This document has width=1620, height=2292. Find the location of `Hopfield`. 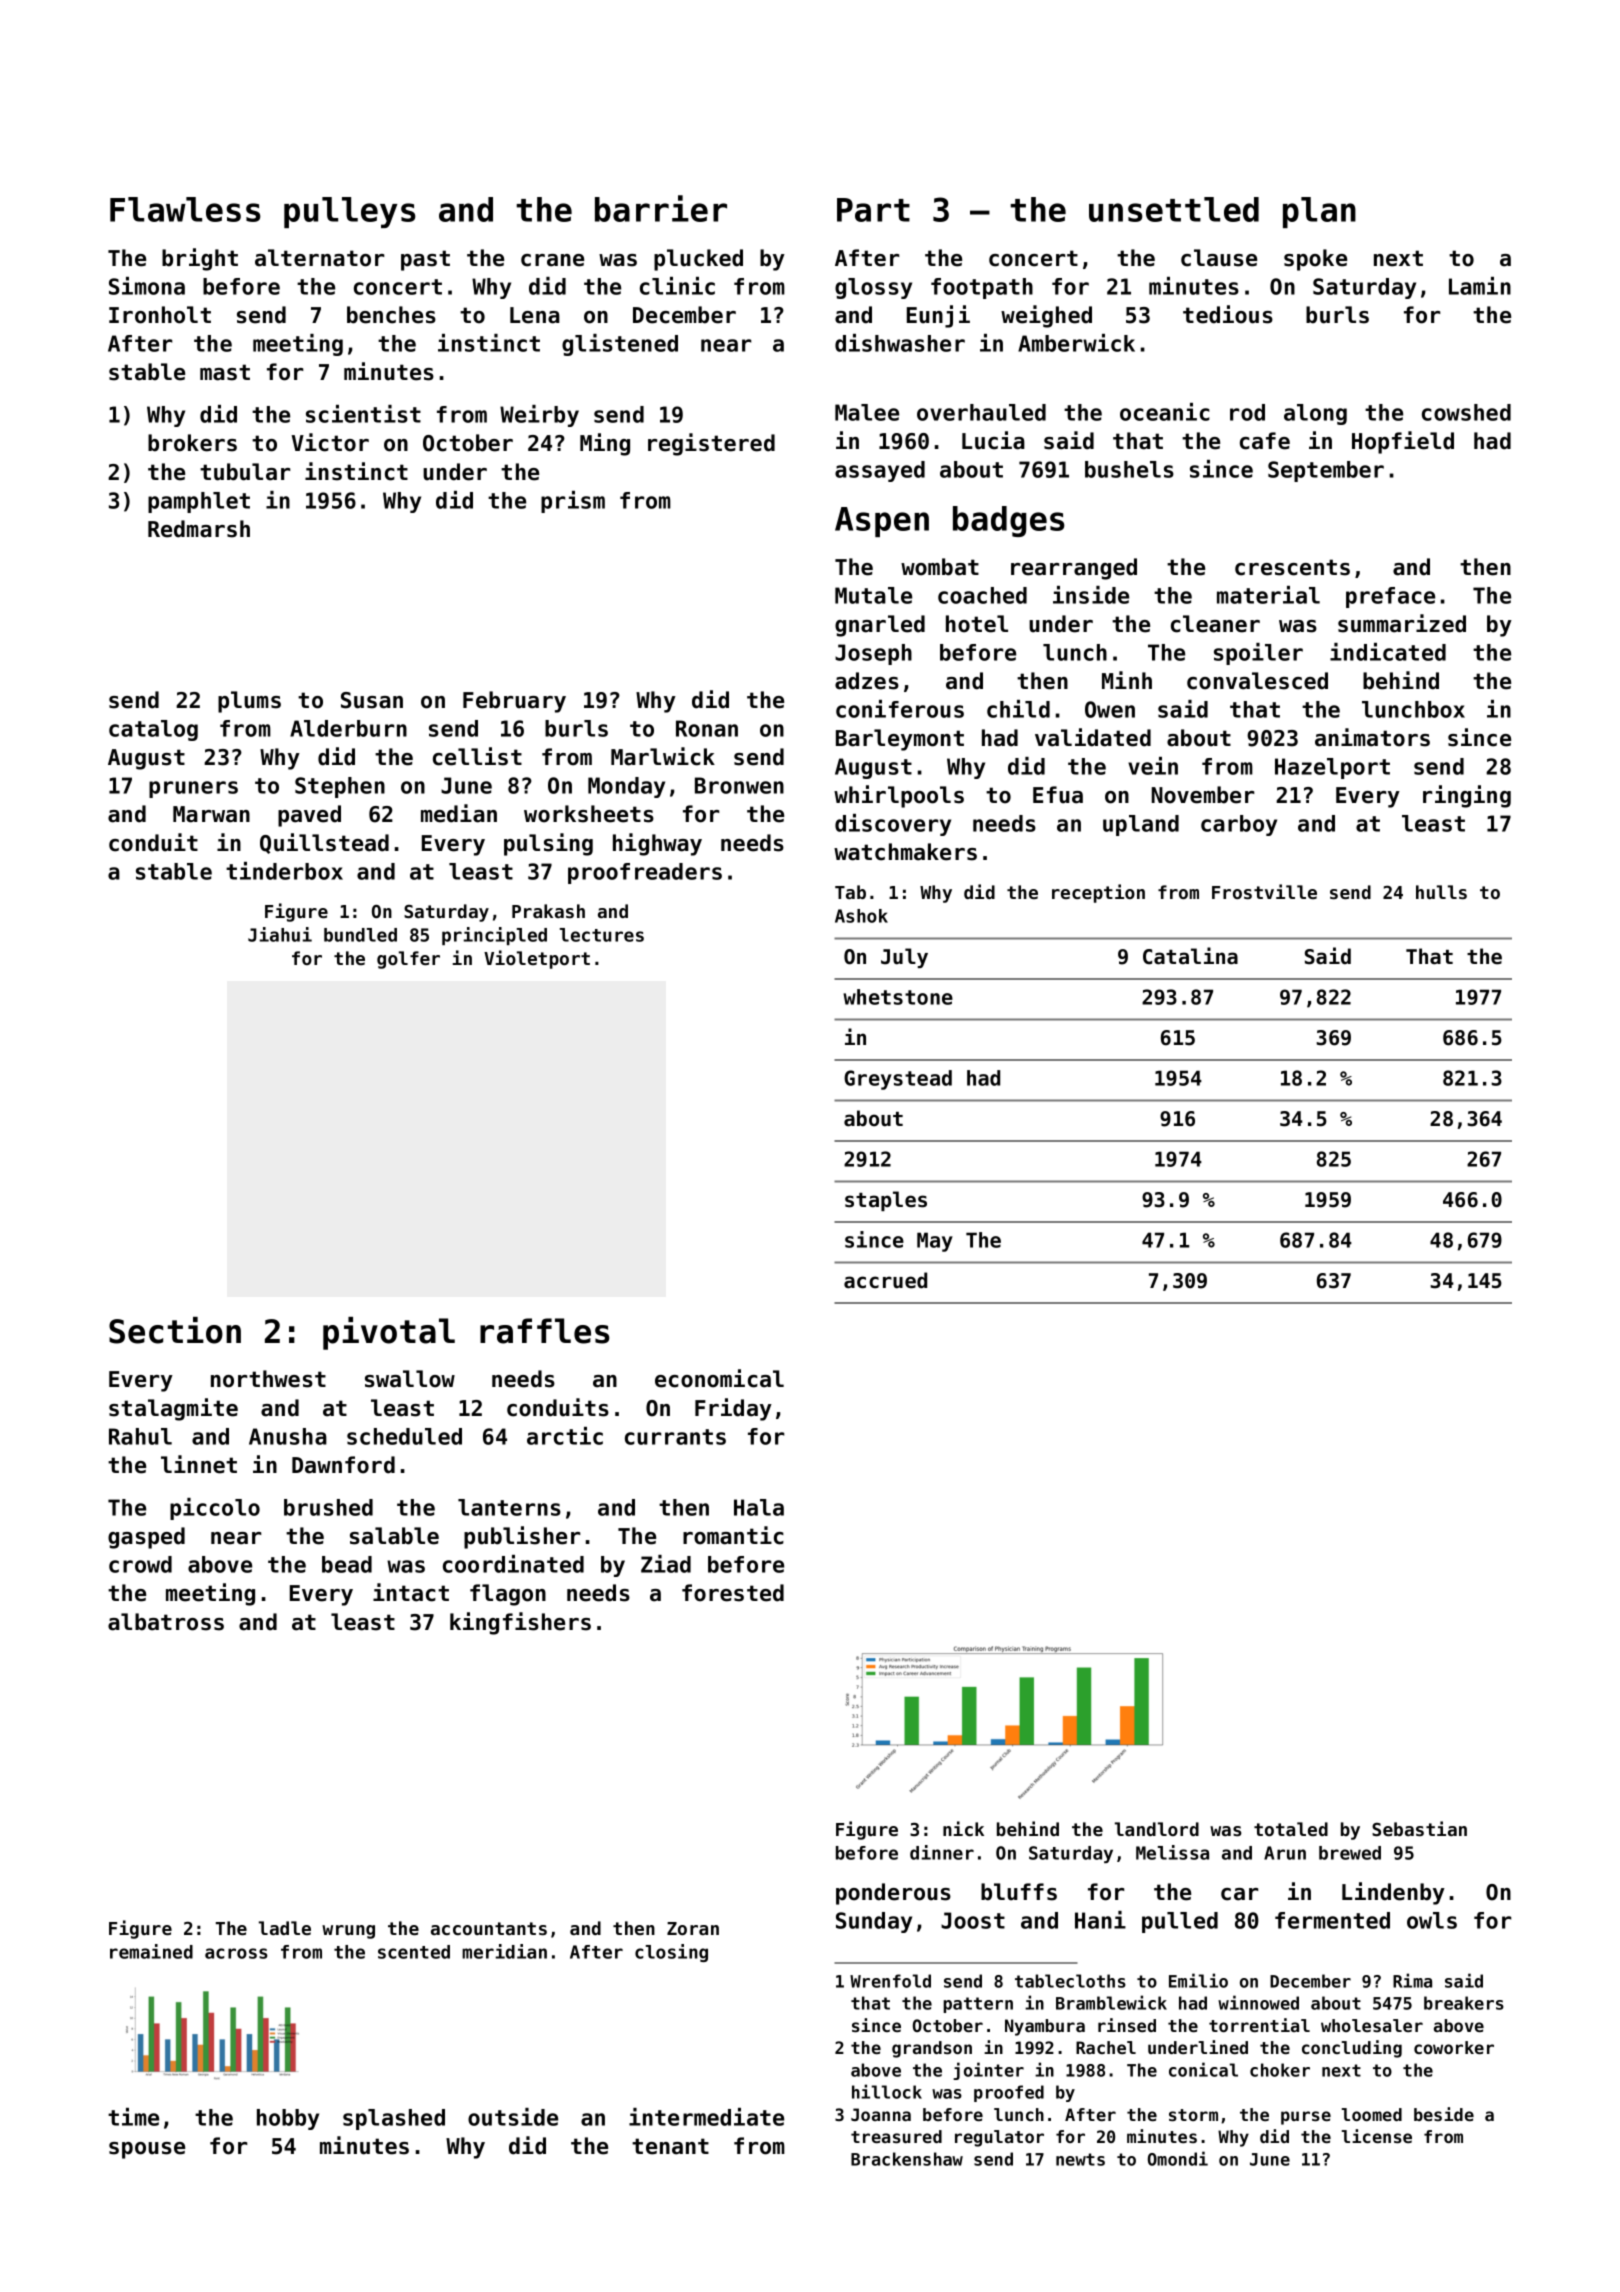

Hopfield is located at coordinates (1403, 442).
